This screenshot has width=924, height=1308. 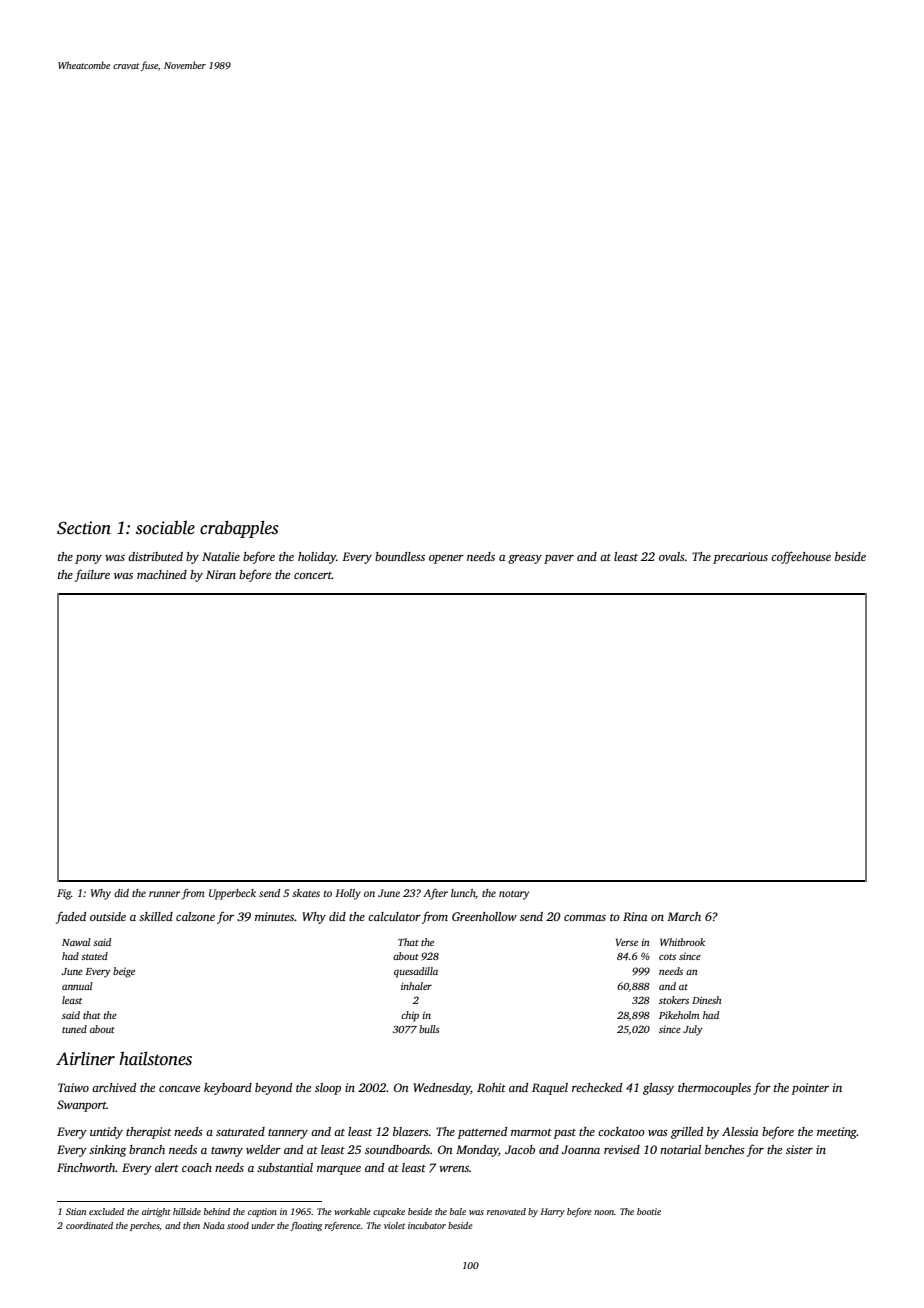 I want to click on Dinesh, so click(x=706, y=1000).
